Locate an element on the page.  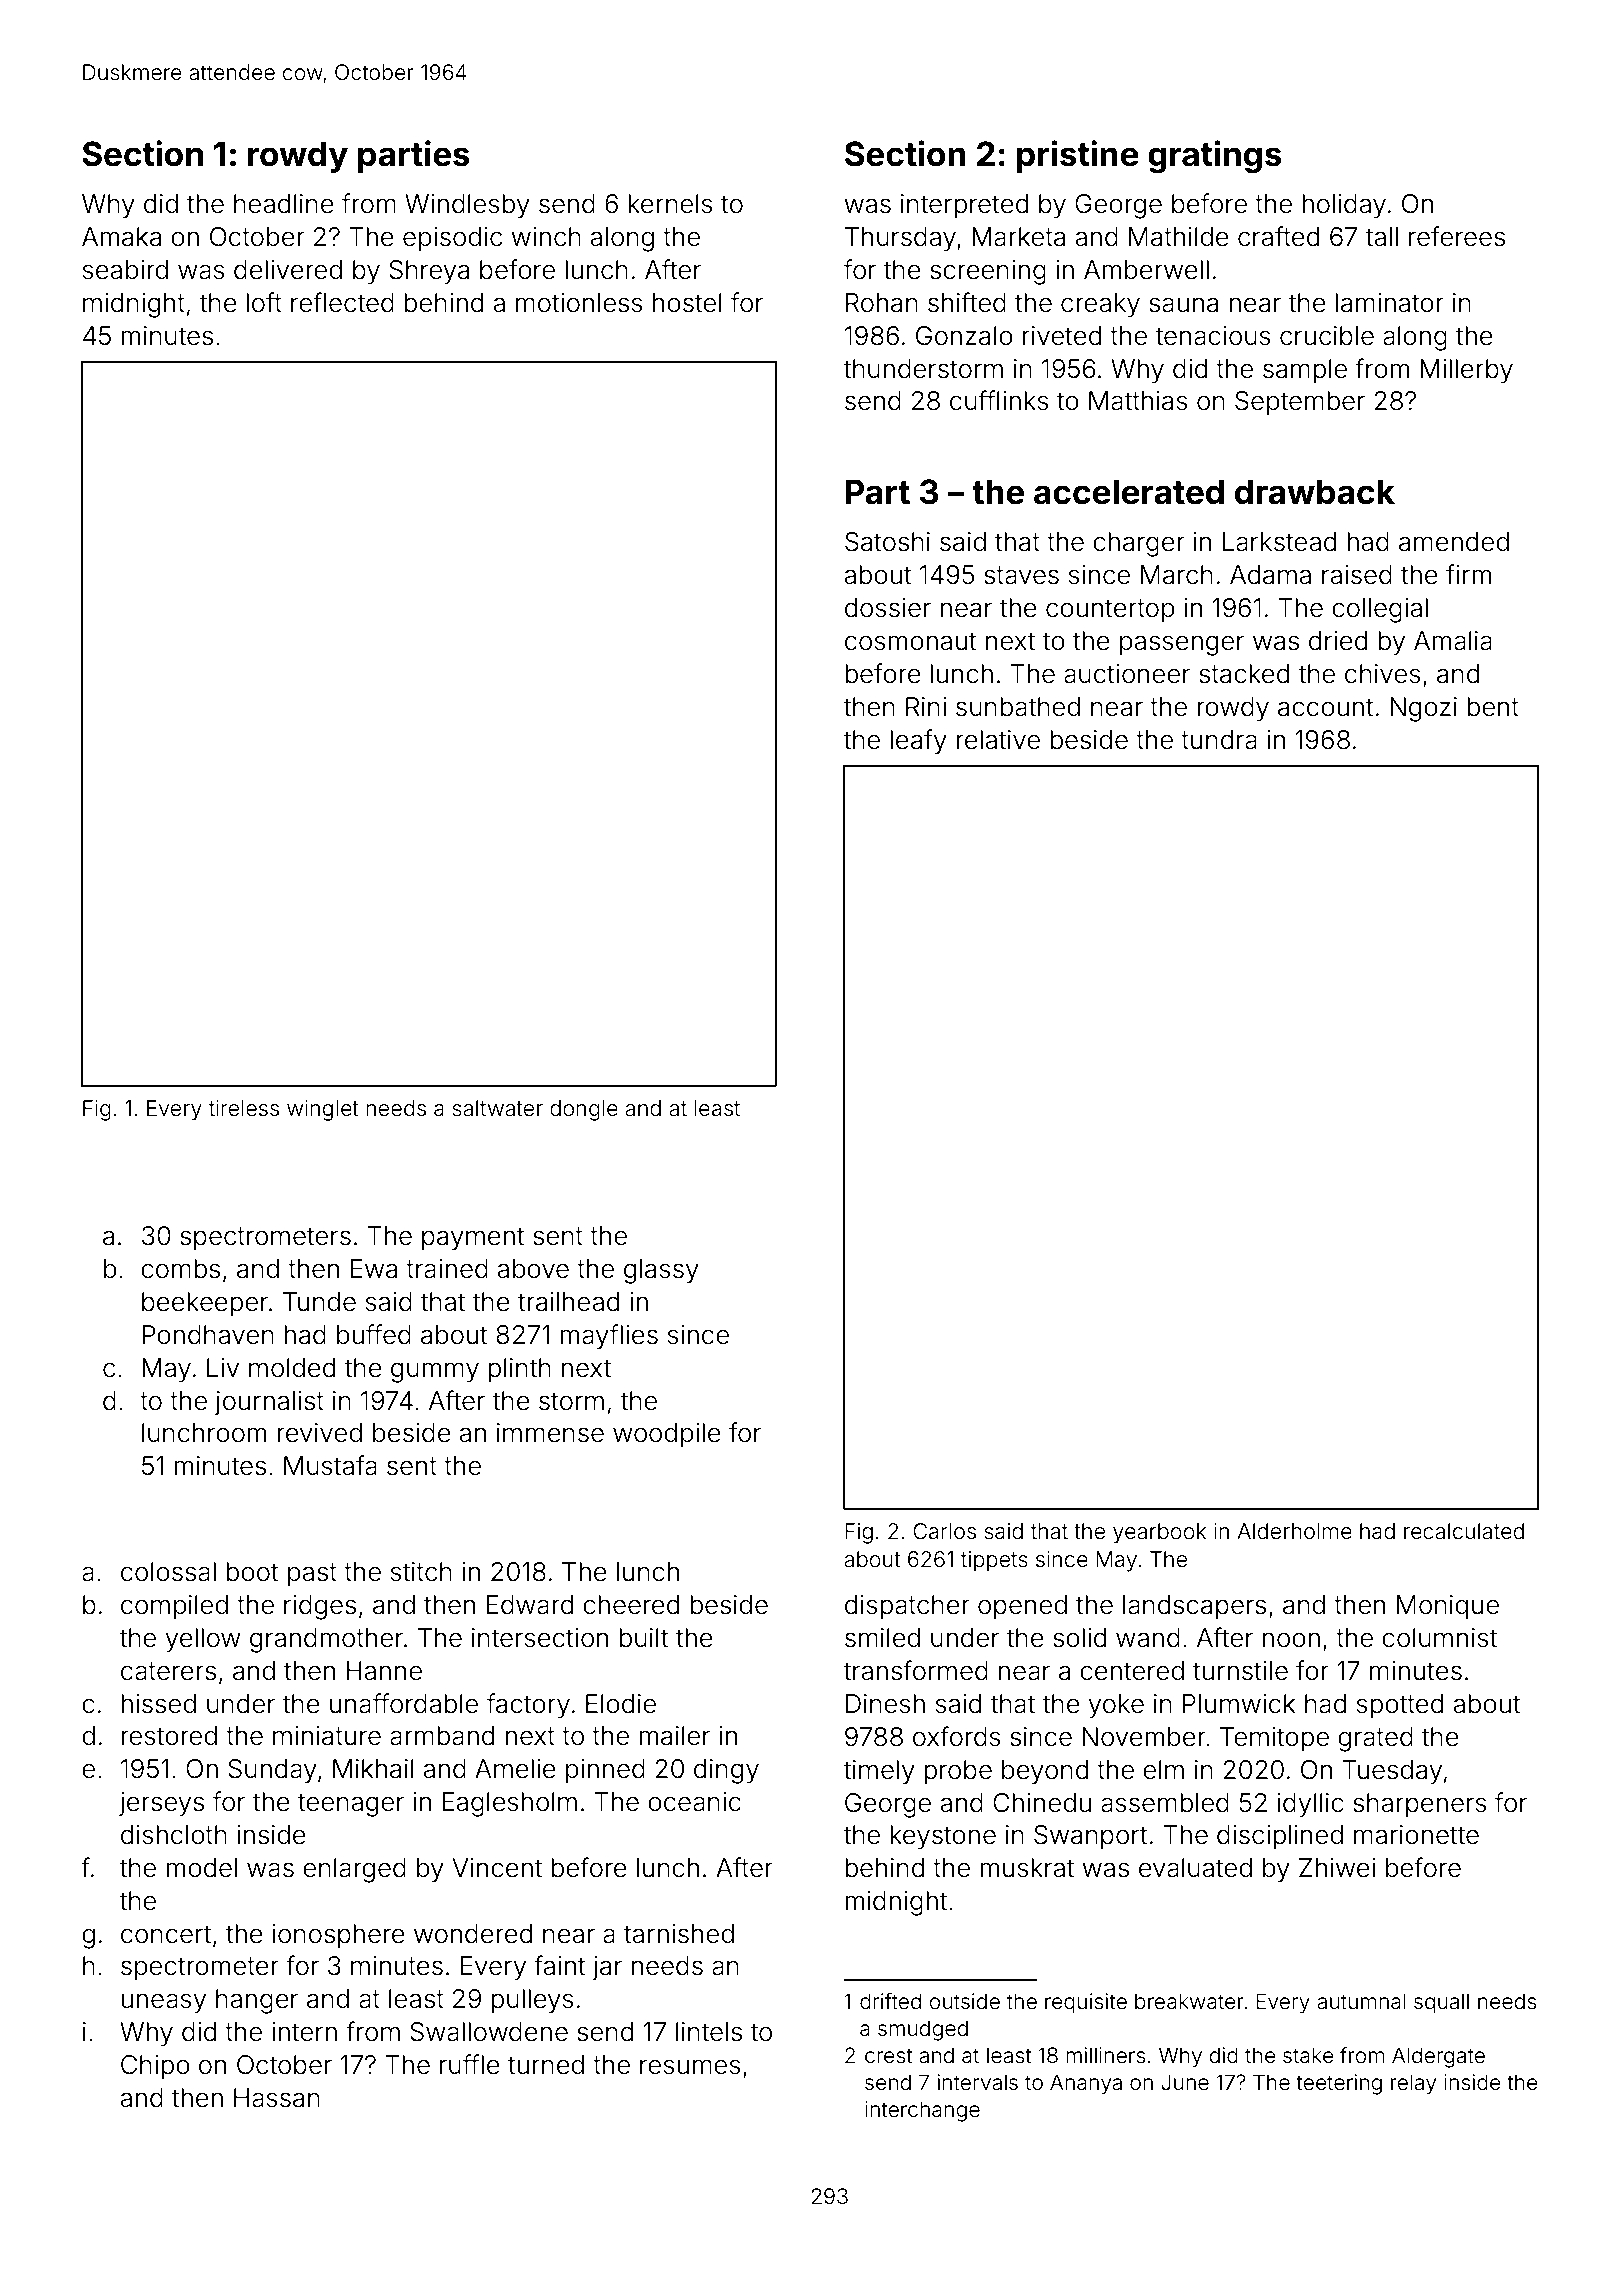
dongle is located at coordinates (584, 1110).
